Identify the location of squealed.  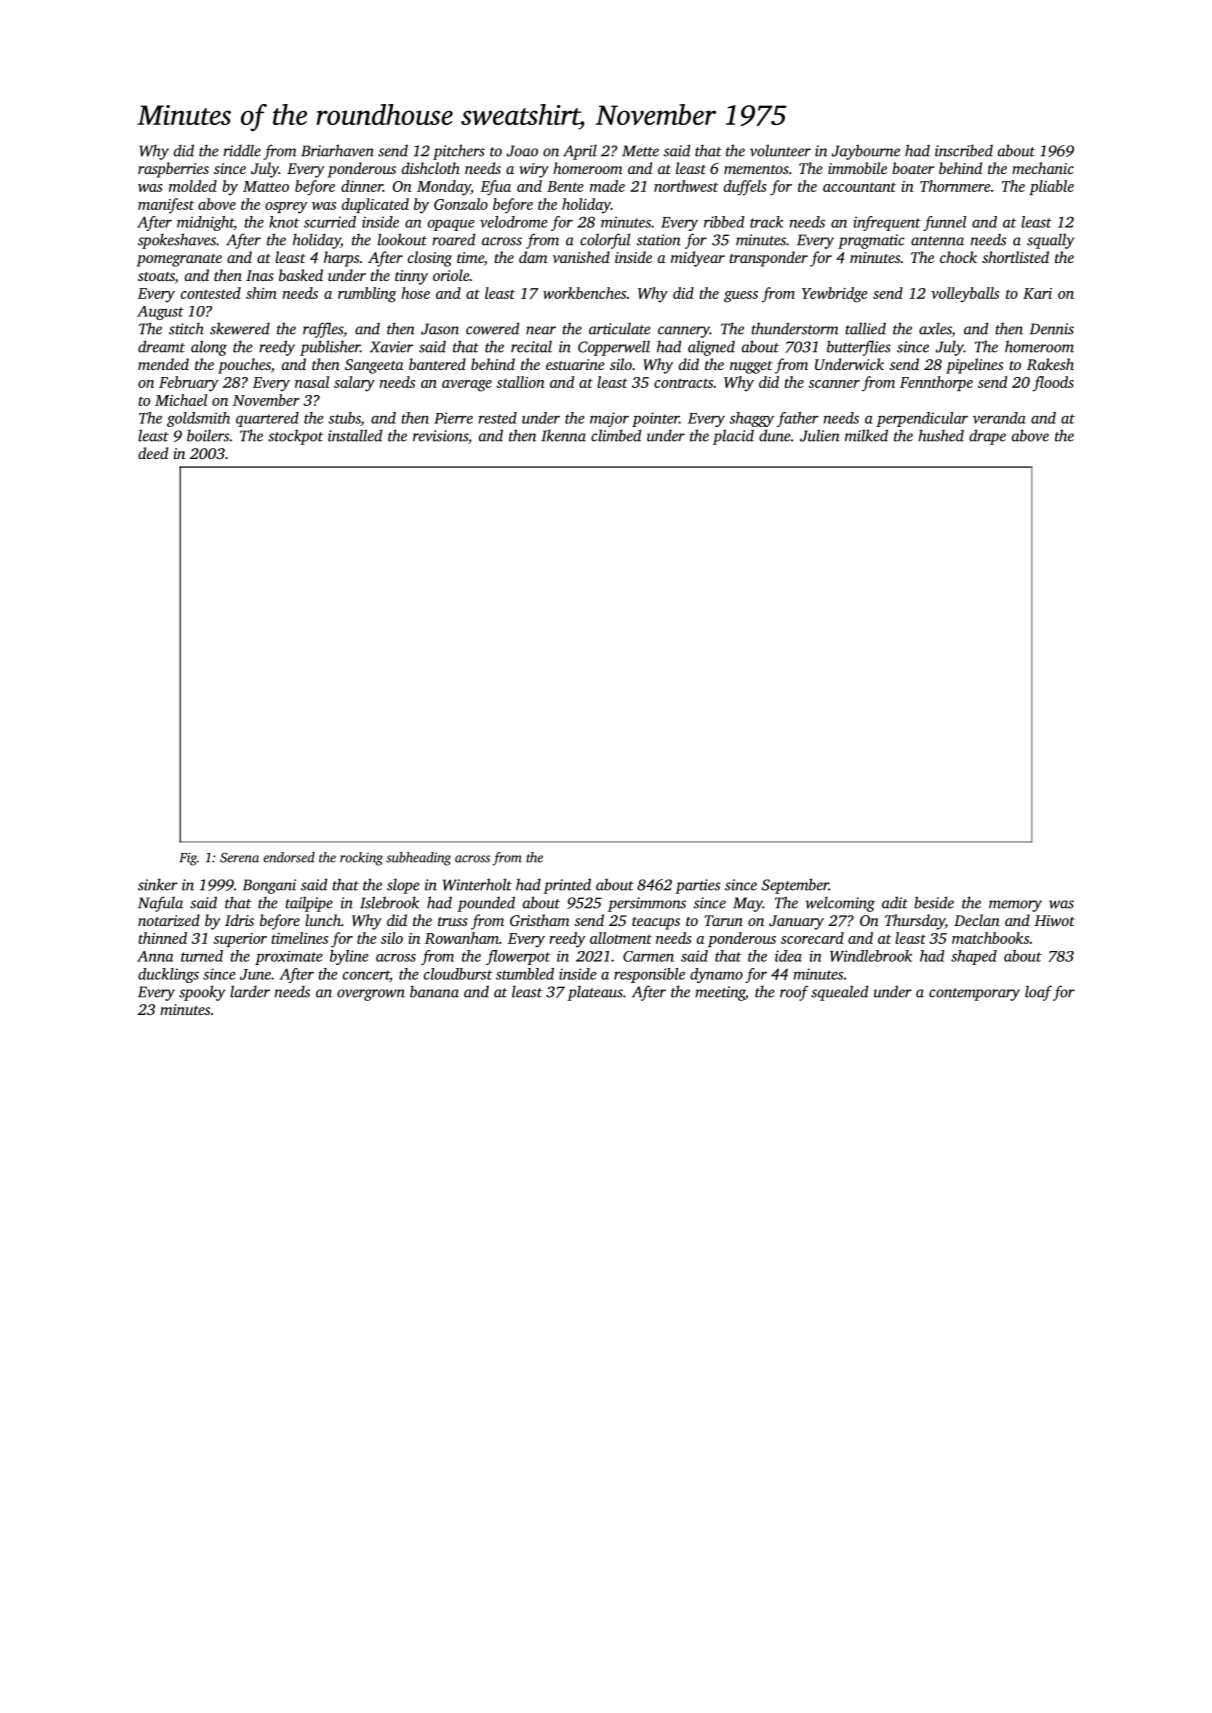
(839, 993).
